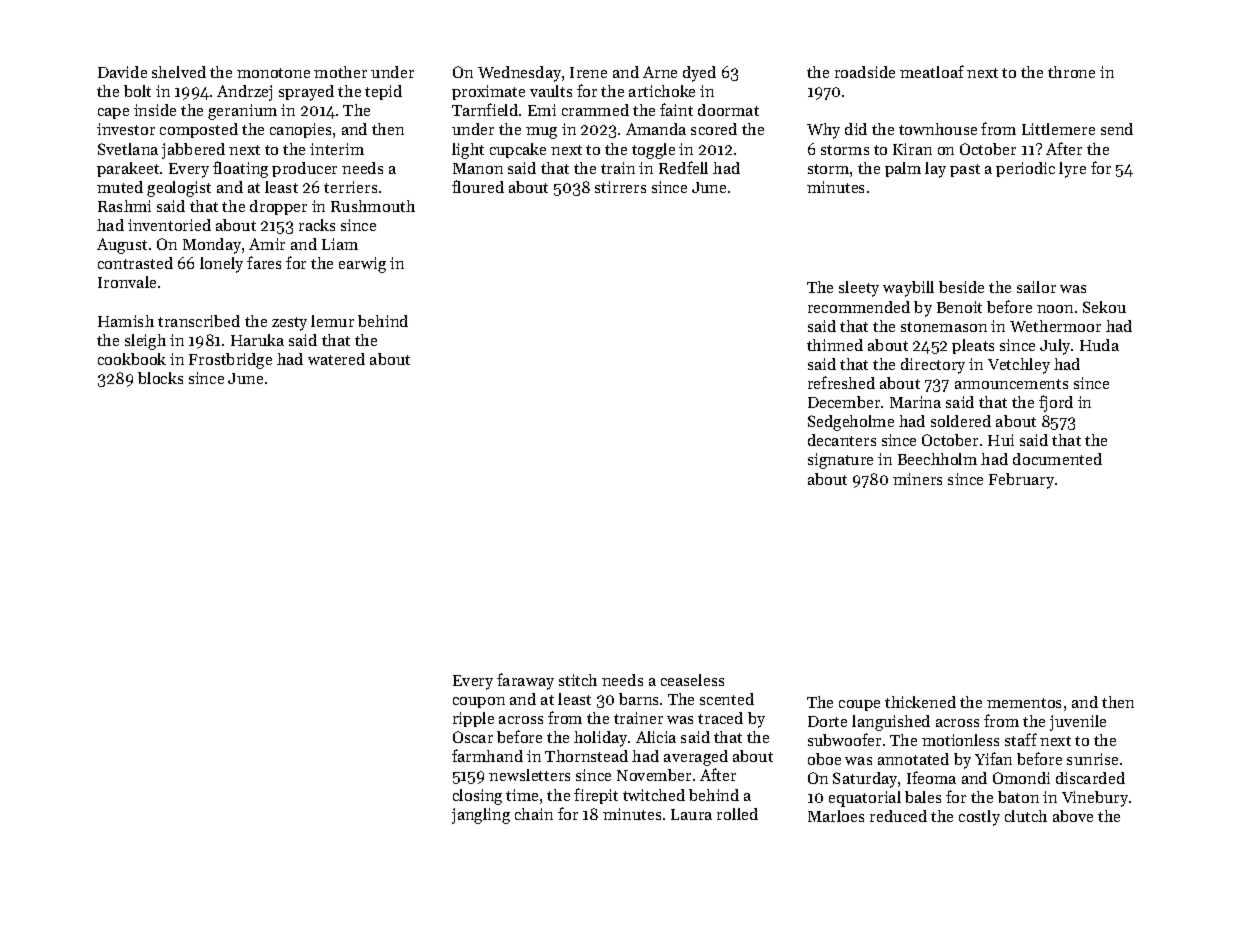  I want to click on Frostbridge, so click(230, 361).
